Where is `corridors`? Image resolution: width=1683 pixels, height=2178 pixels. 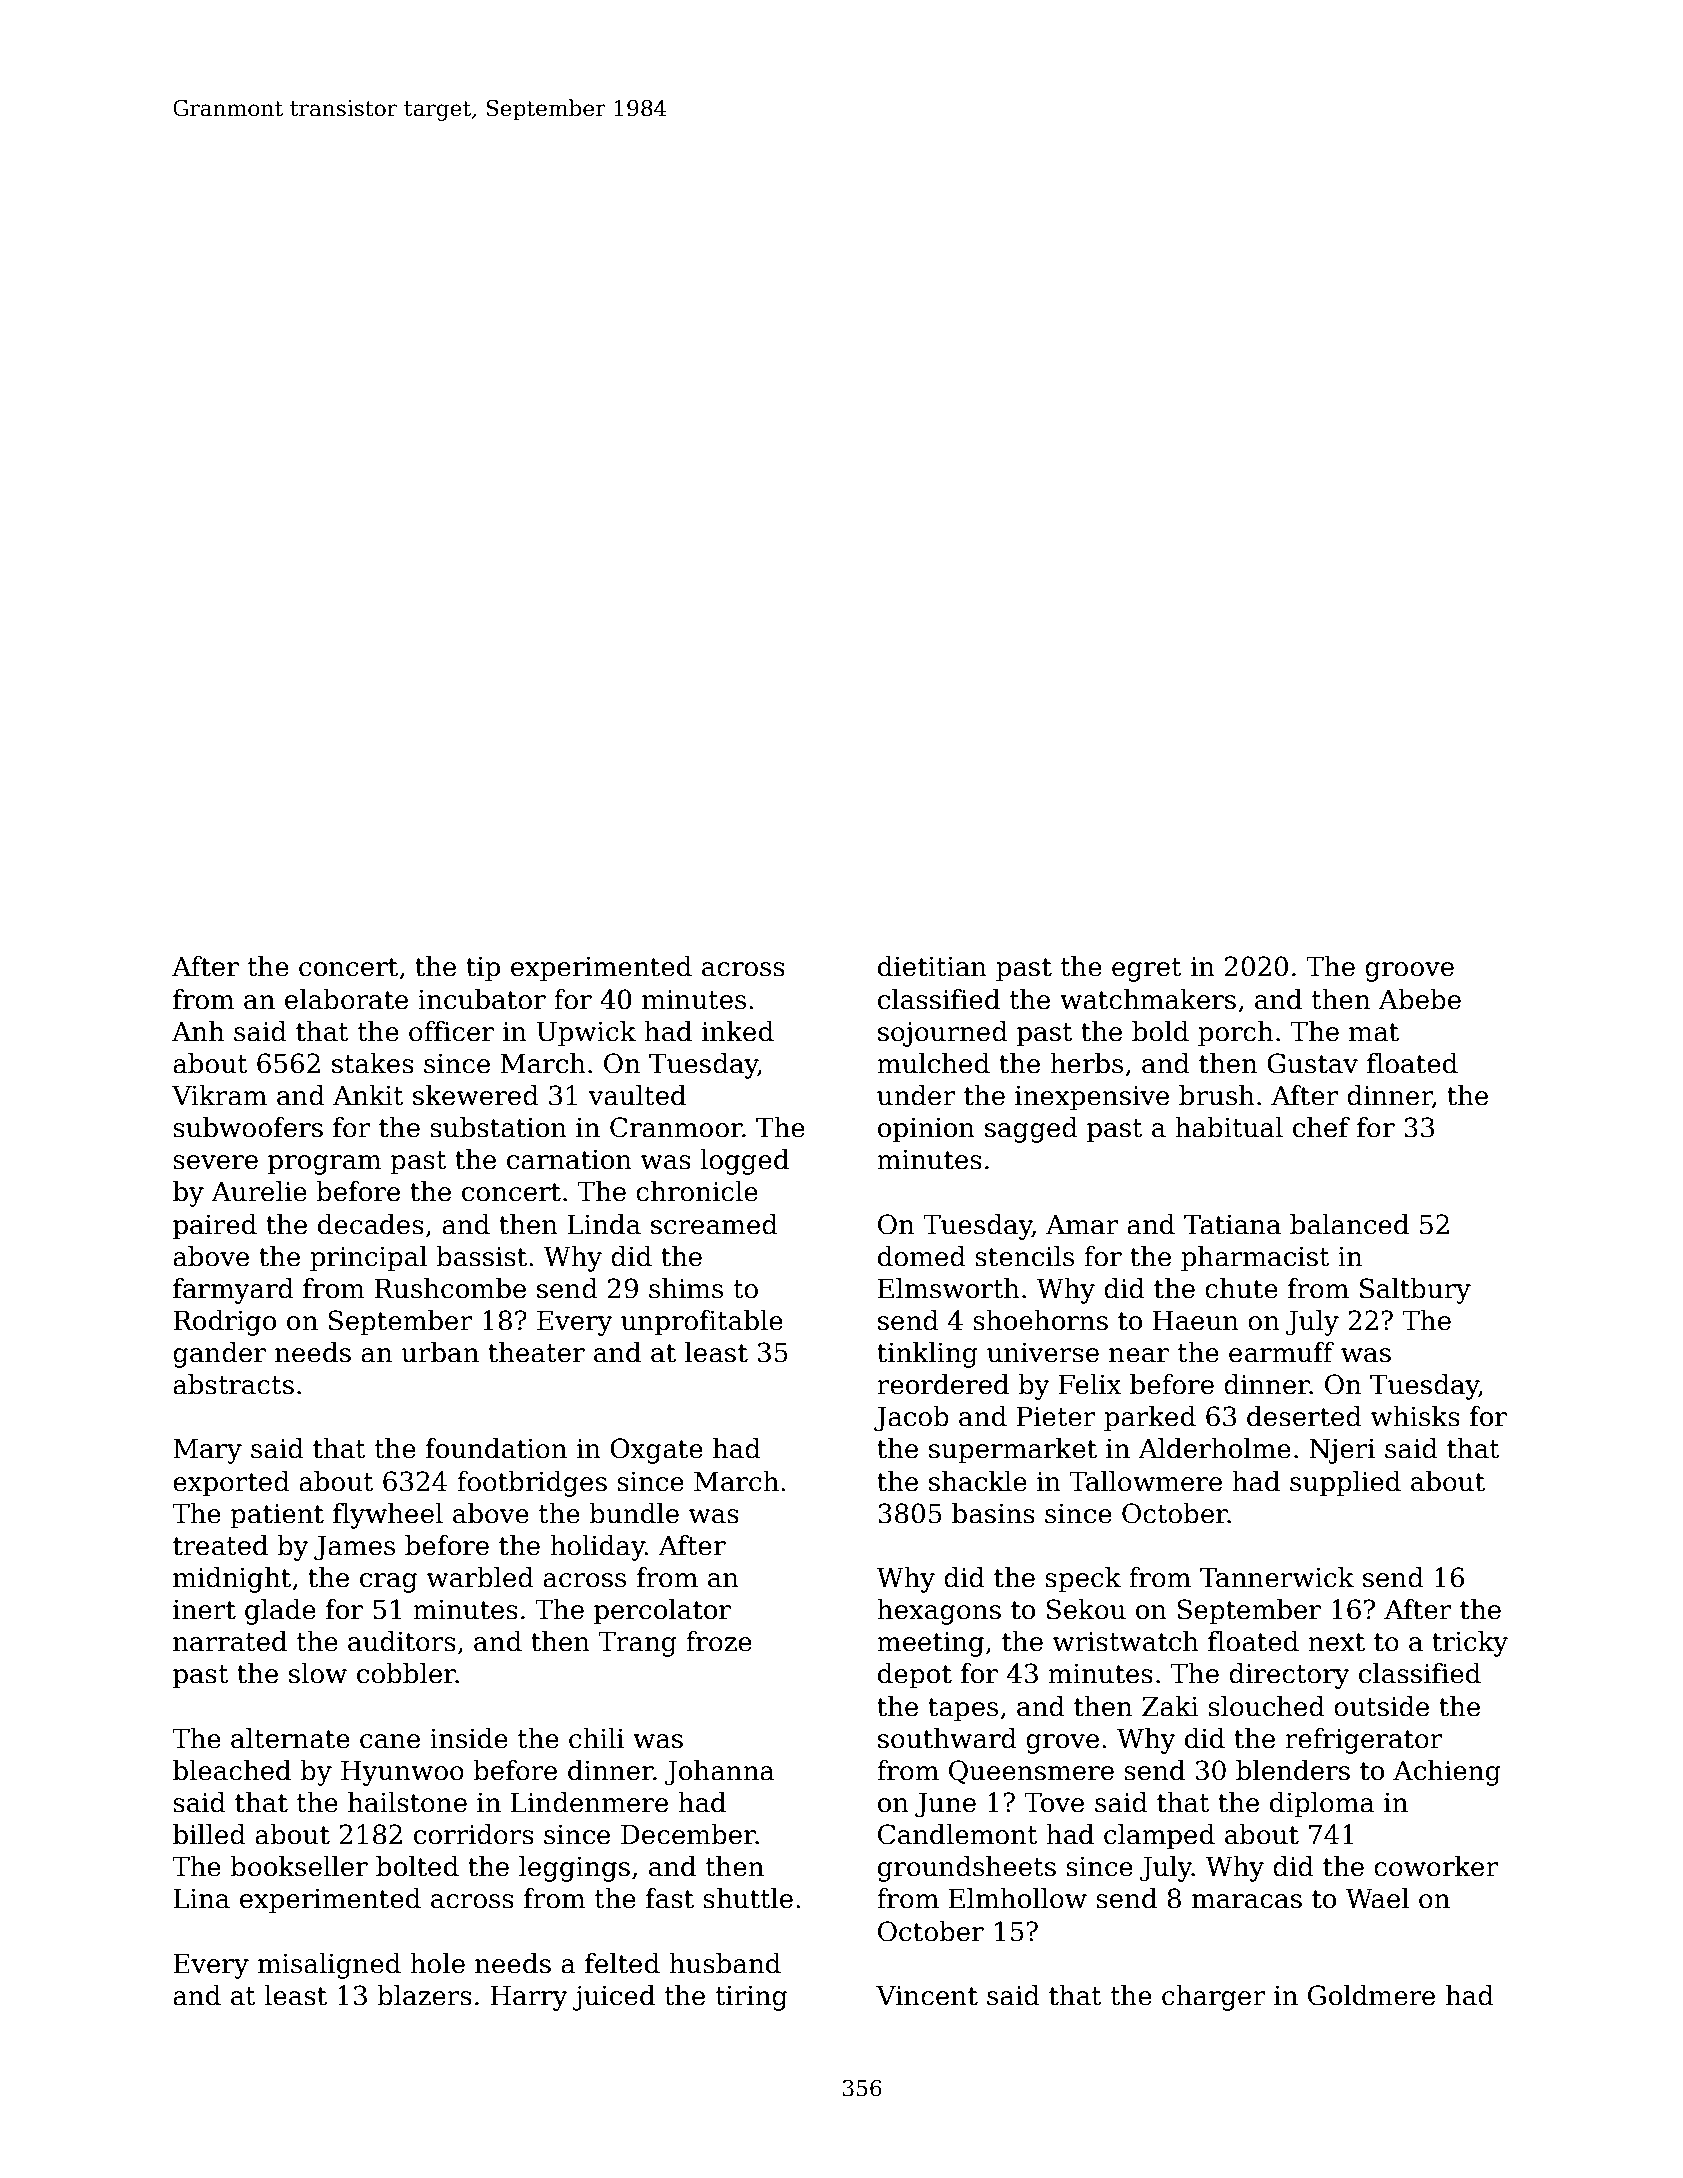
corridors is located at coordinates (474, 1834).
